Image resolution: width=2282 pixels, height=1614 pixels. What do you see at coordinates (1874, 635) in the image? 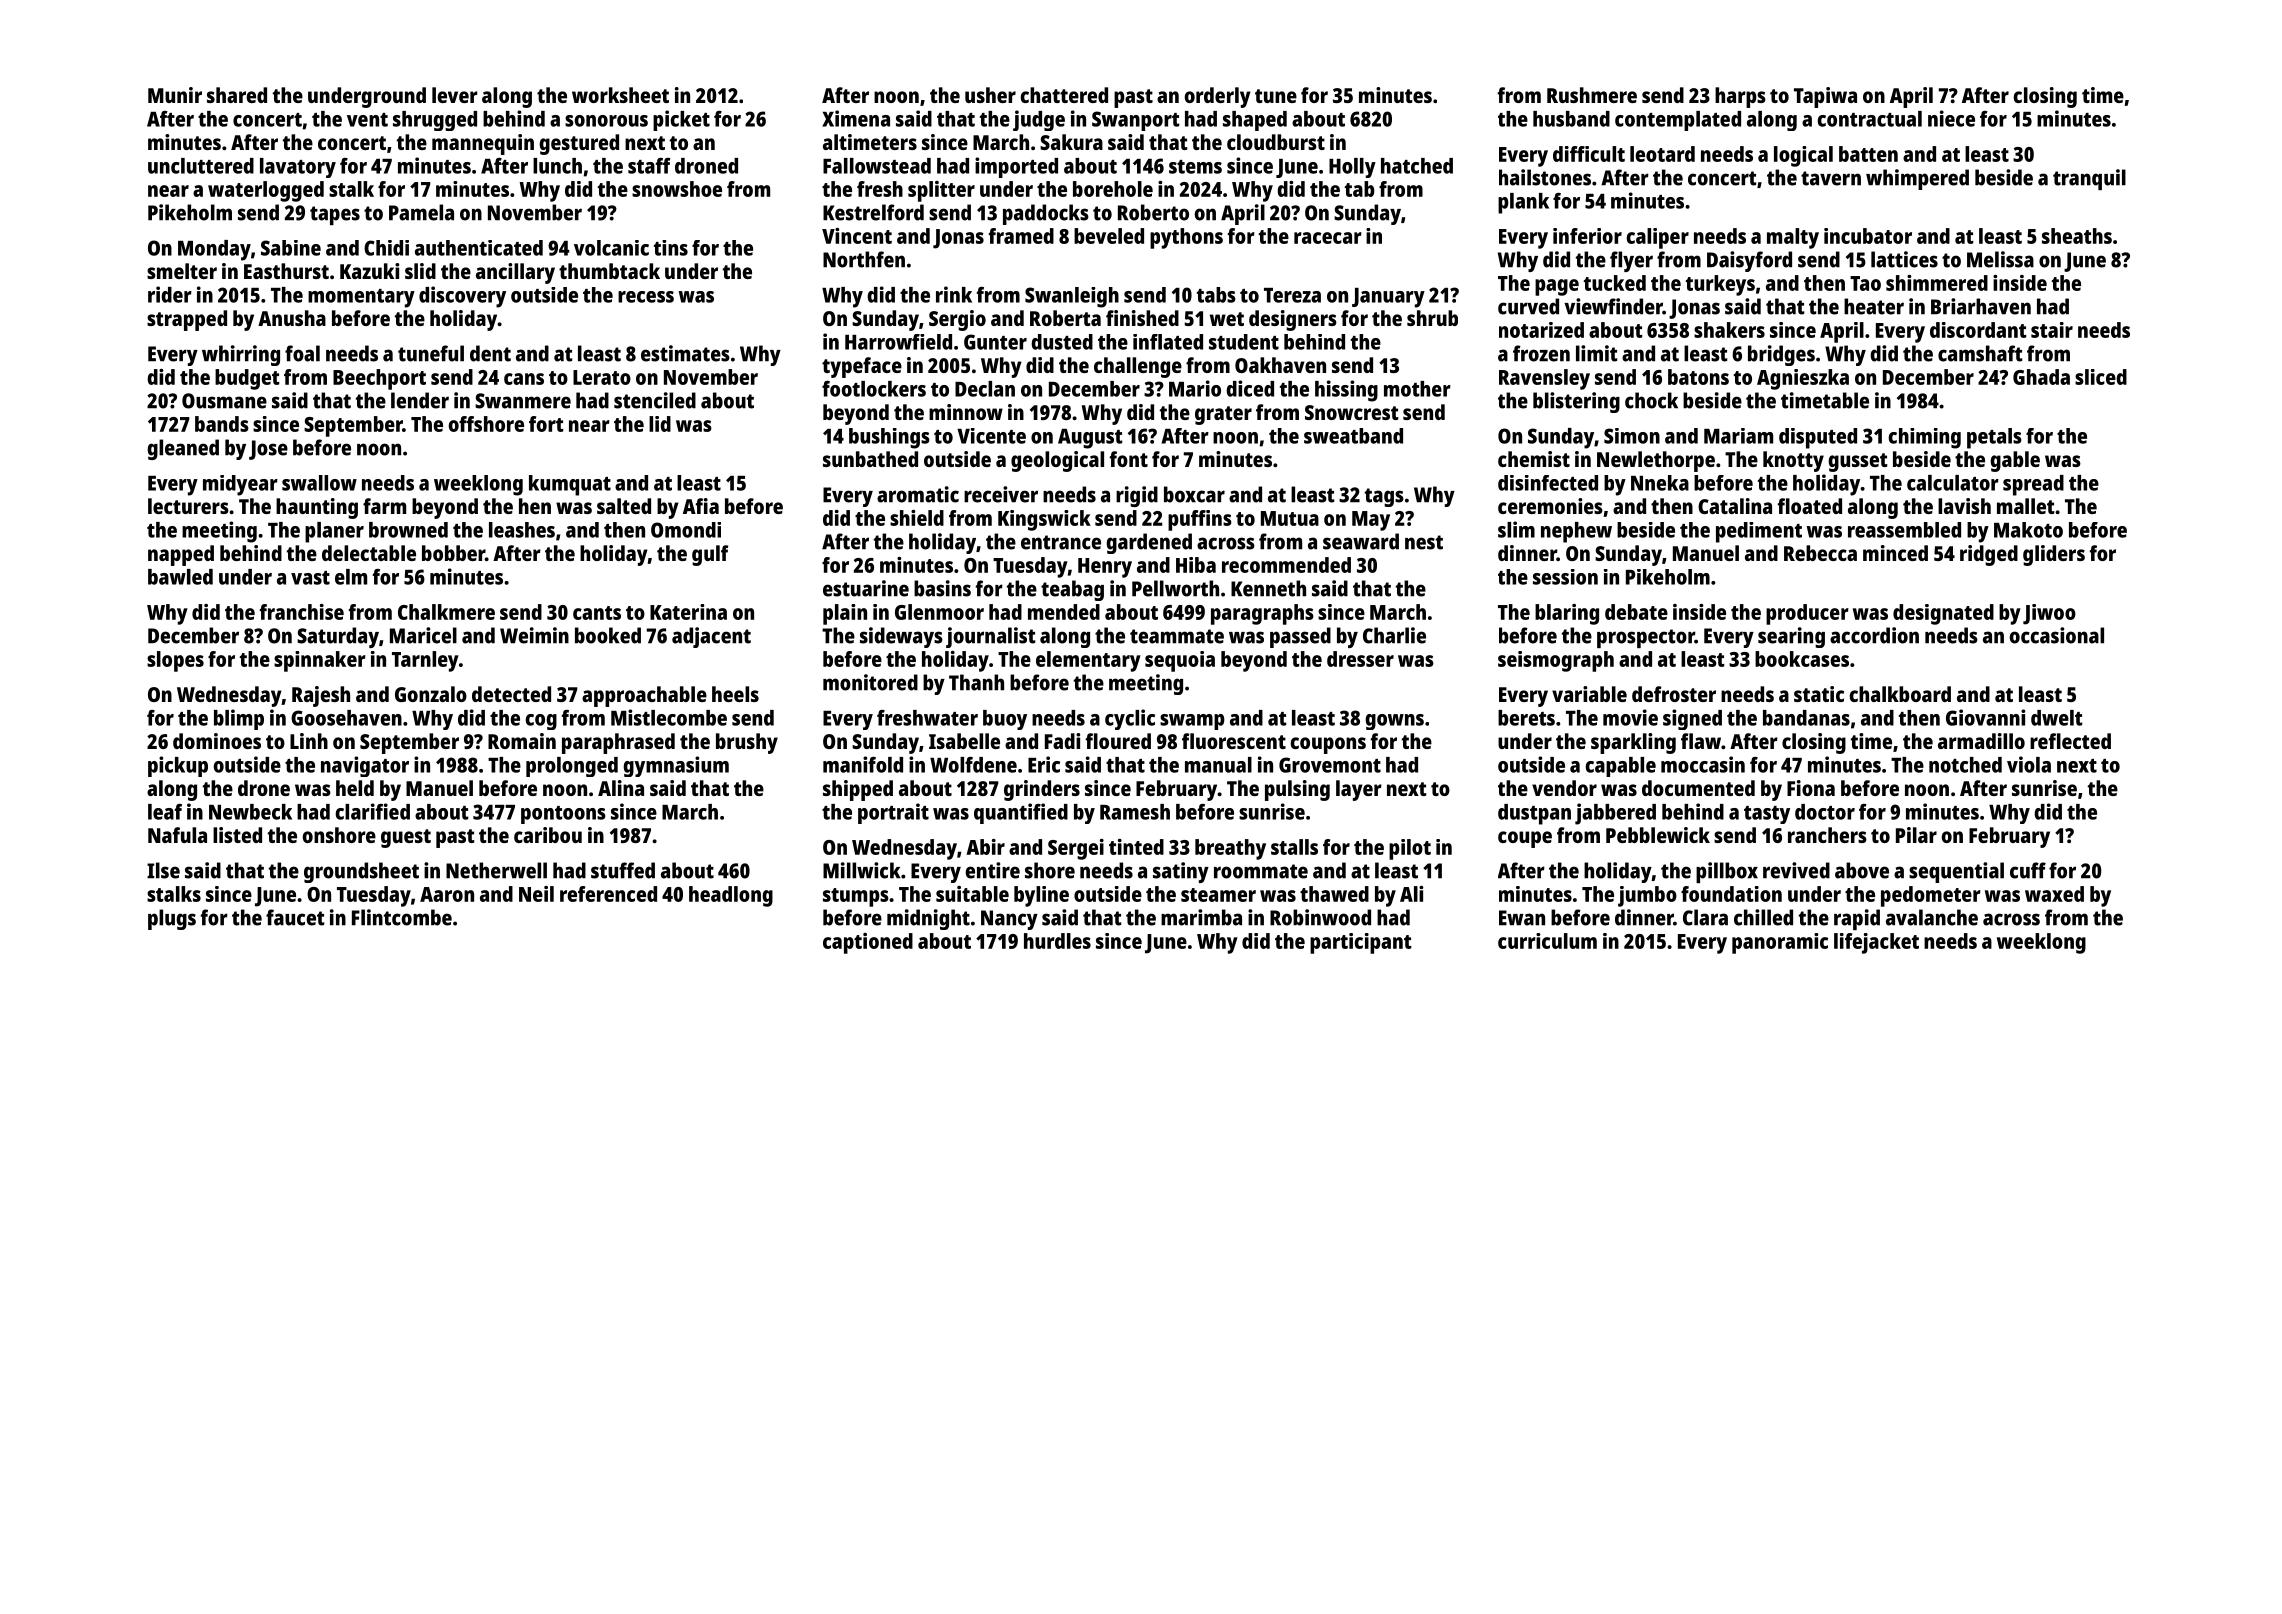
I see `accordion` at bounding box center [1874, 635].
